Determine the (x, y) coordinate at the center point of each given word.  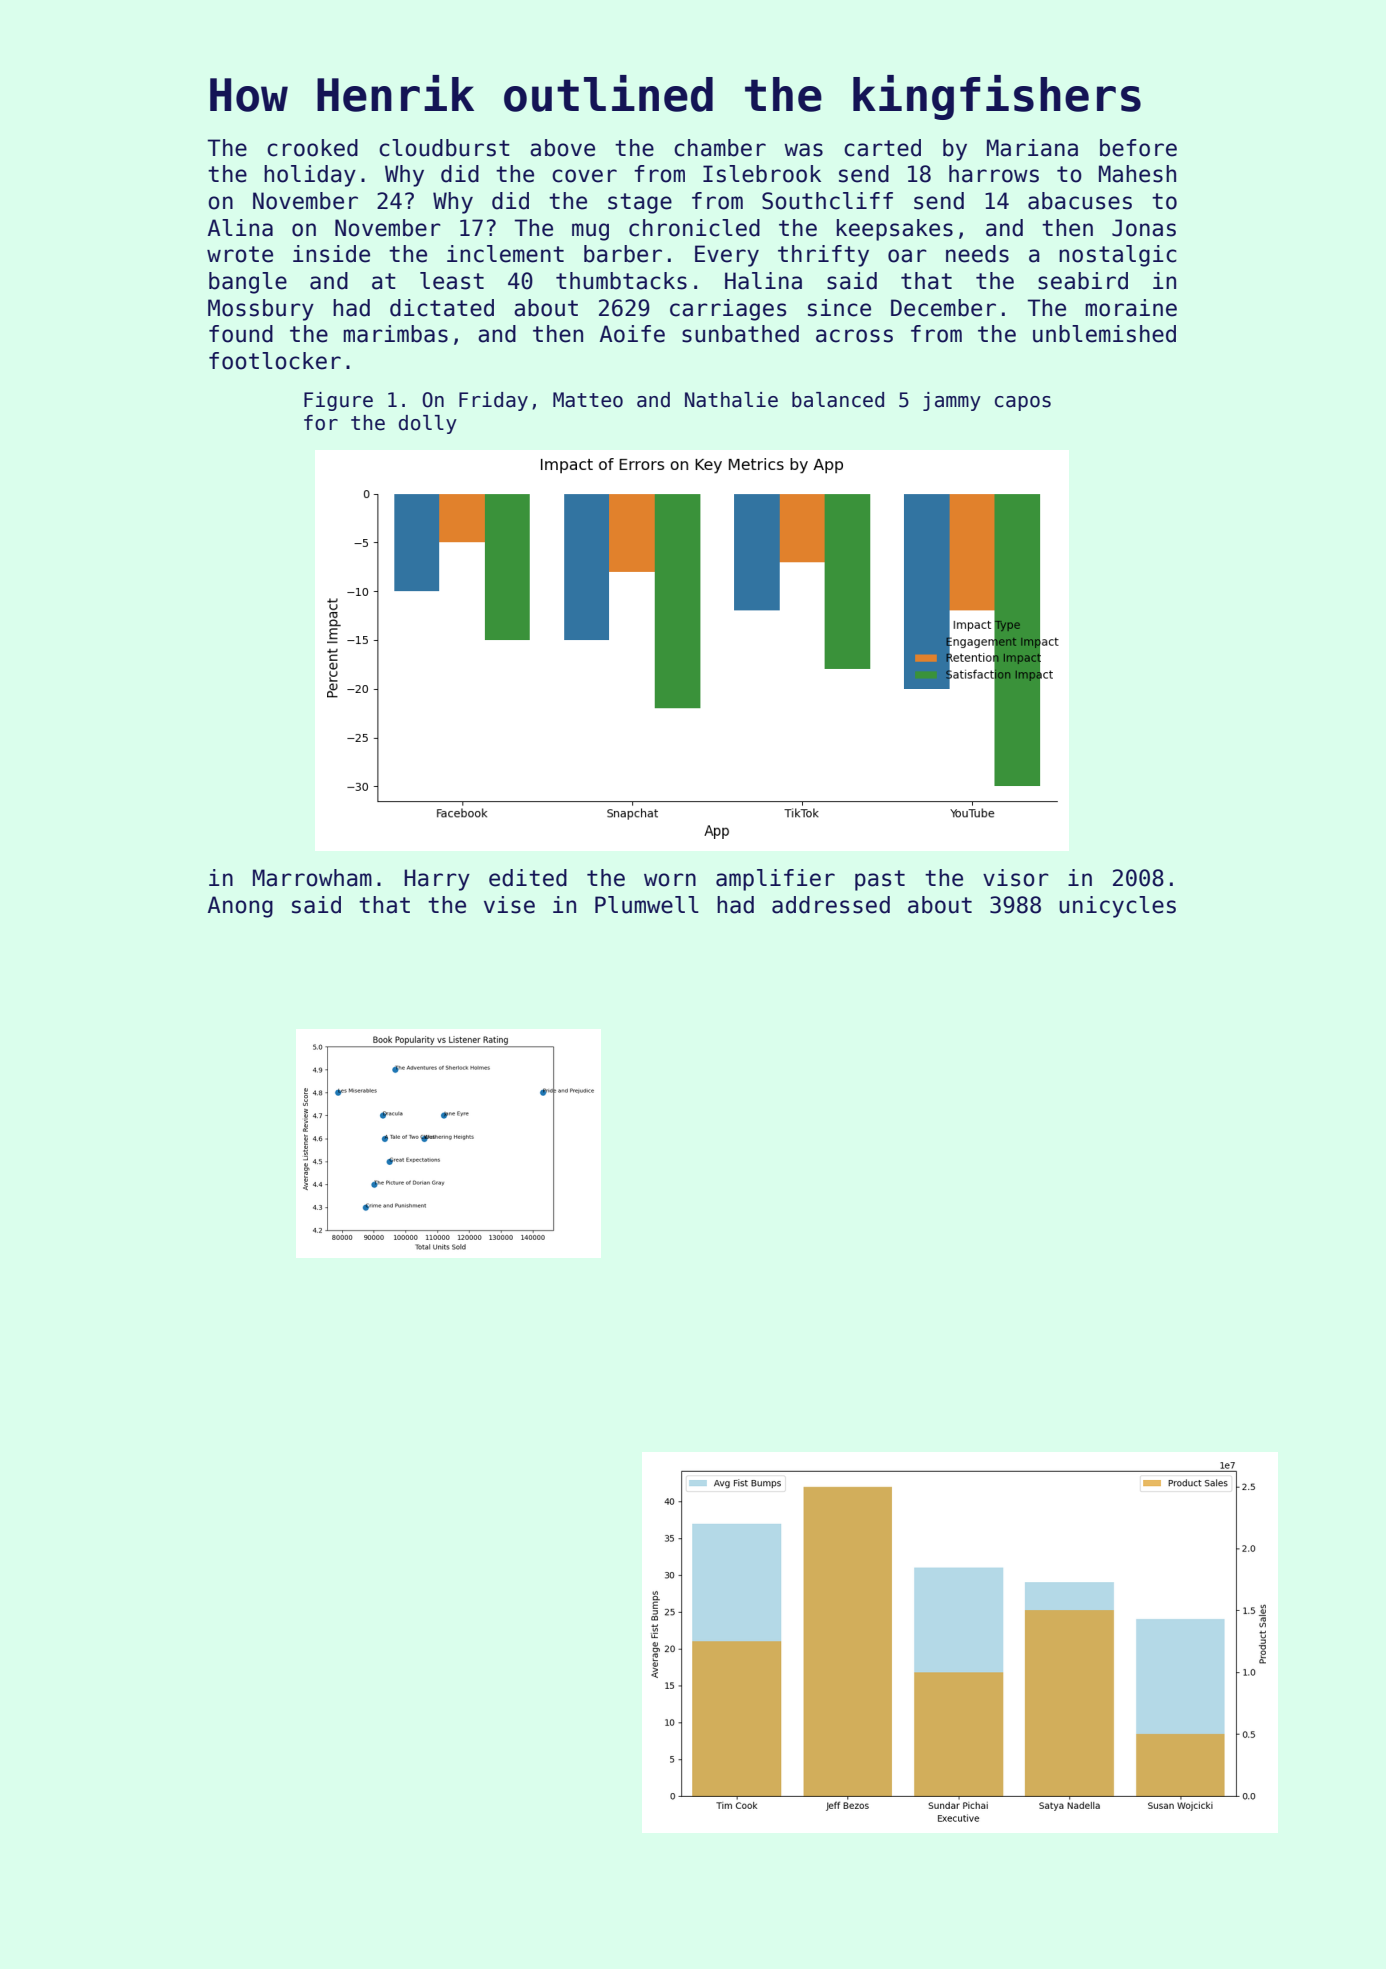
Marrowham (312, 878)
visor (1016, 878)
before (1138, 148)
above (562, 148)
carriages (728, 310)
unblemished (1104, 334)
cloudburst (444, 148)
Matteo (588, 400)
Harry (437, 880)
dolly (428, 424)
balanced (838, 400)
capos (1023, 403)
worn (670, 880)
